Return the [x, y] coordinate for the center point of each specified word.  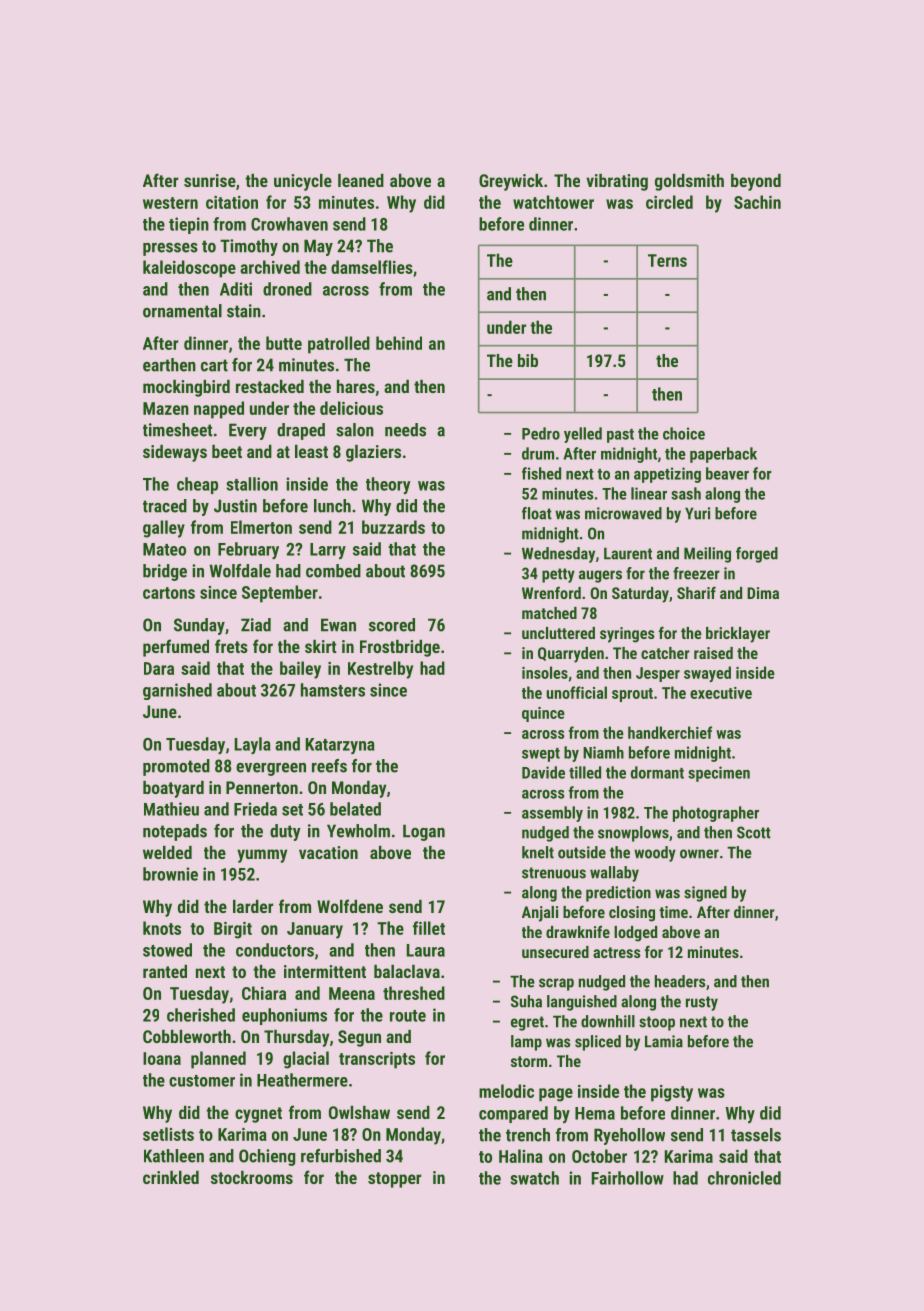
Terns [667, 260]
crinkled [171, 1177]
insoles [545, 672]
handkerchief [670, 732]
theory [388, 485]
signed [705, 894]
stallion [252, 484]
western [170, 203]
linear [649, 493]
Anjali [540, 914]
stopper [394, 1180]
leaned [361, 180]
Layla [253, 745]
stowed [167, 950]
